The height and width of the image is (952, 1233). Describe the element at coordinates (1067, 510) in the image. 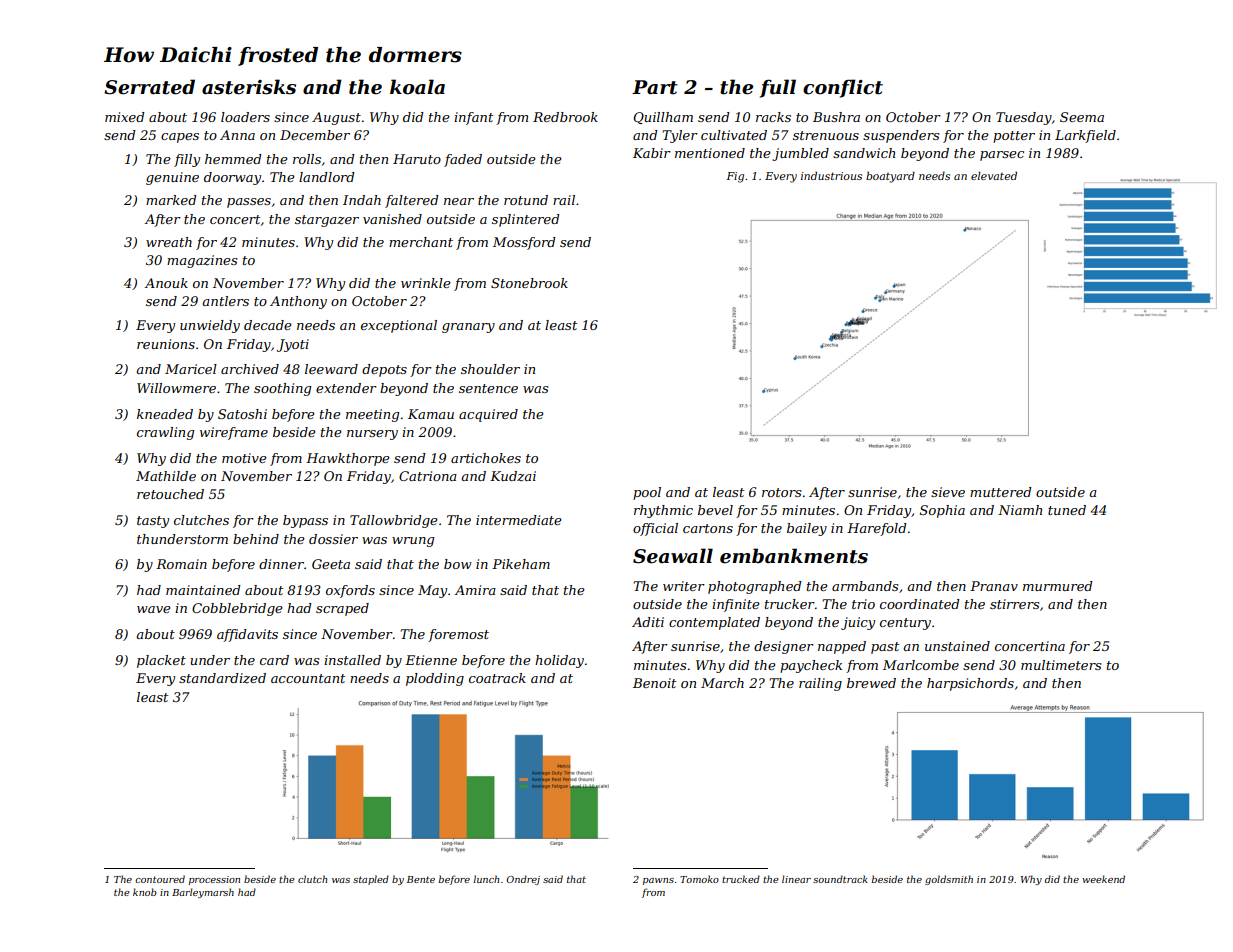

I see `tuned` at that location.
